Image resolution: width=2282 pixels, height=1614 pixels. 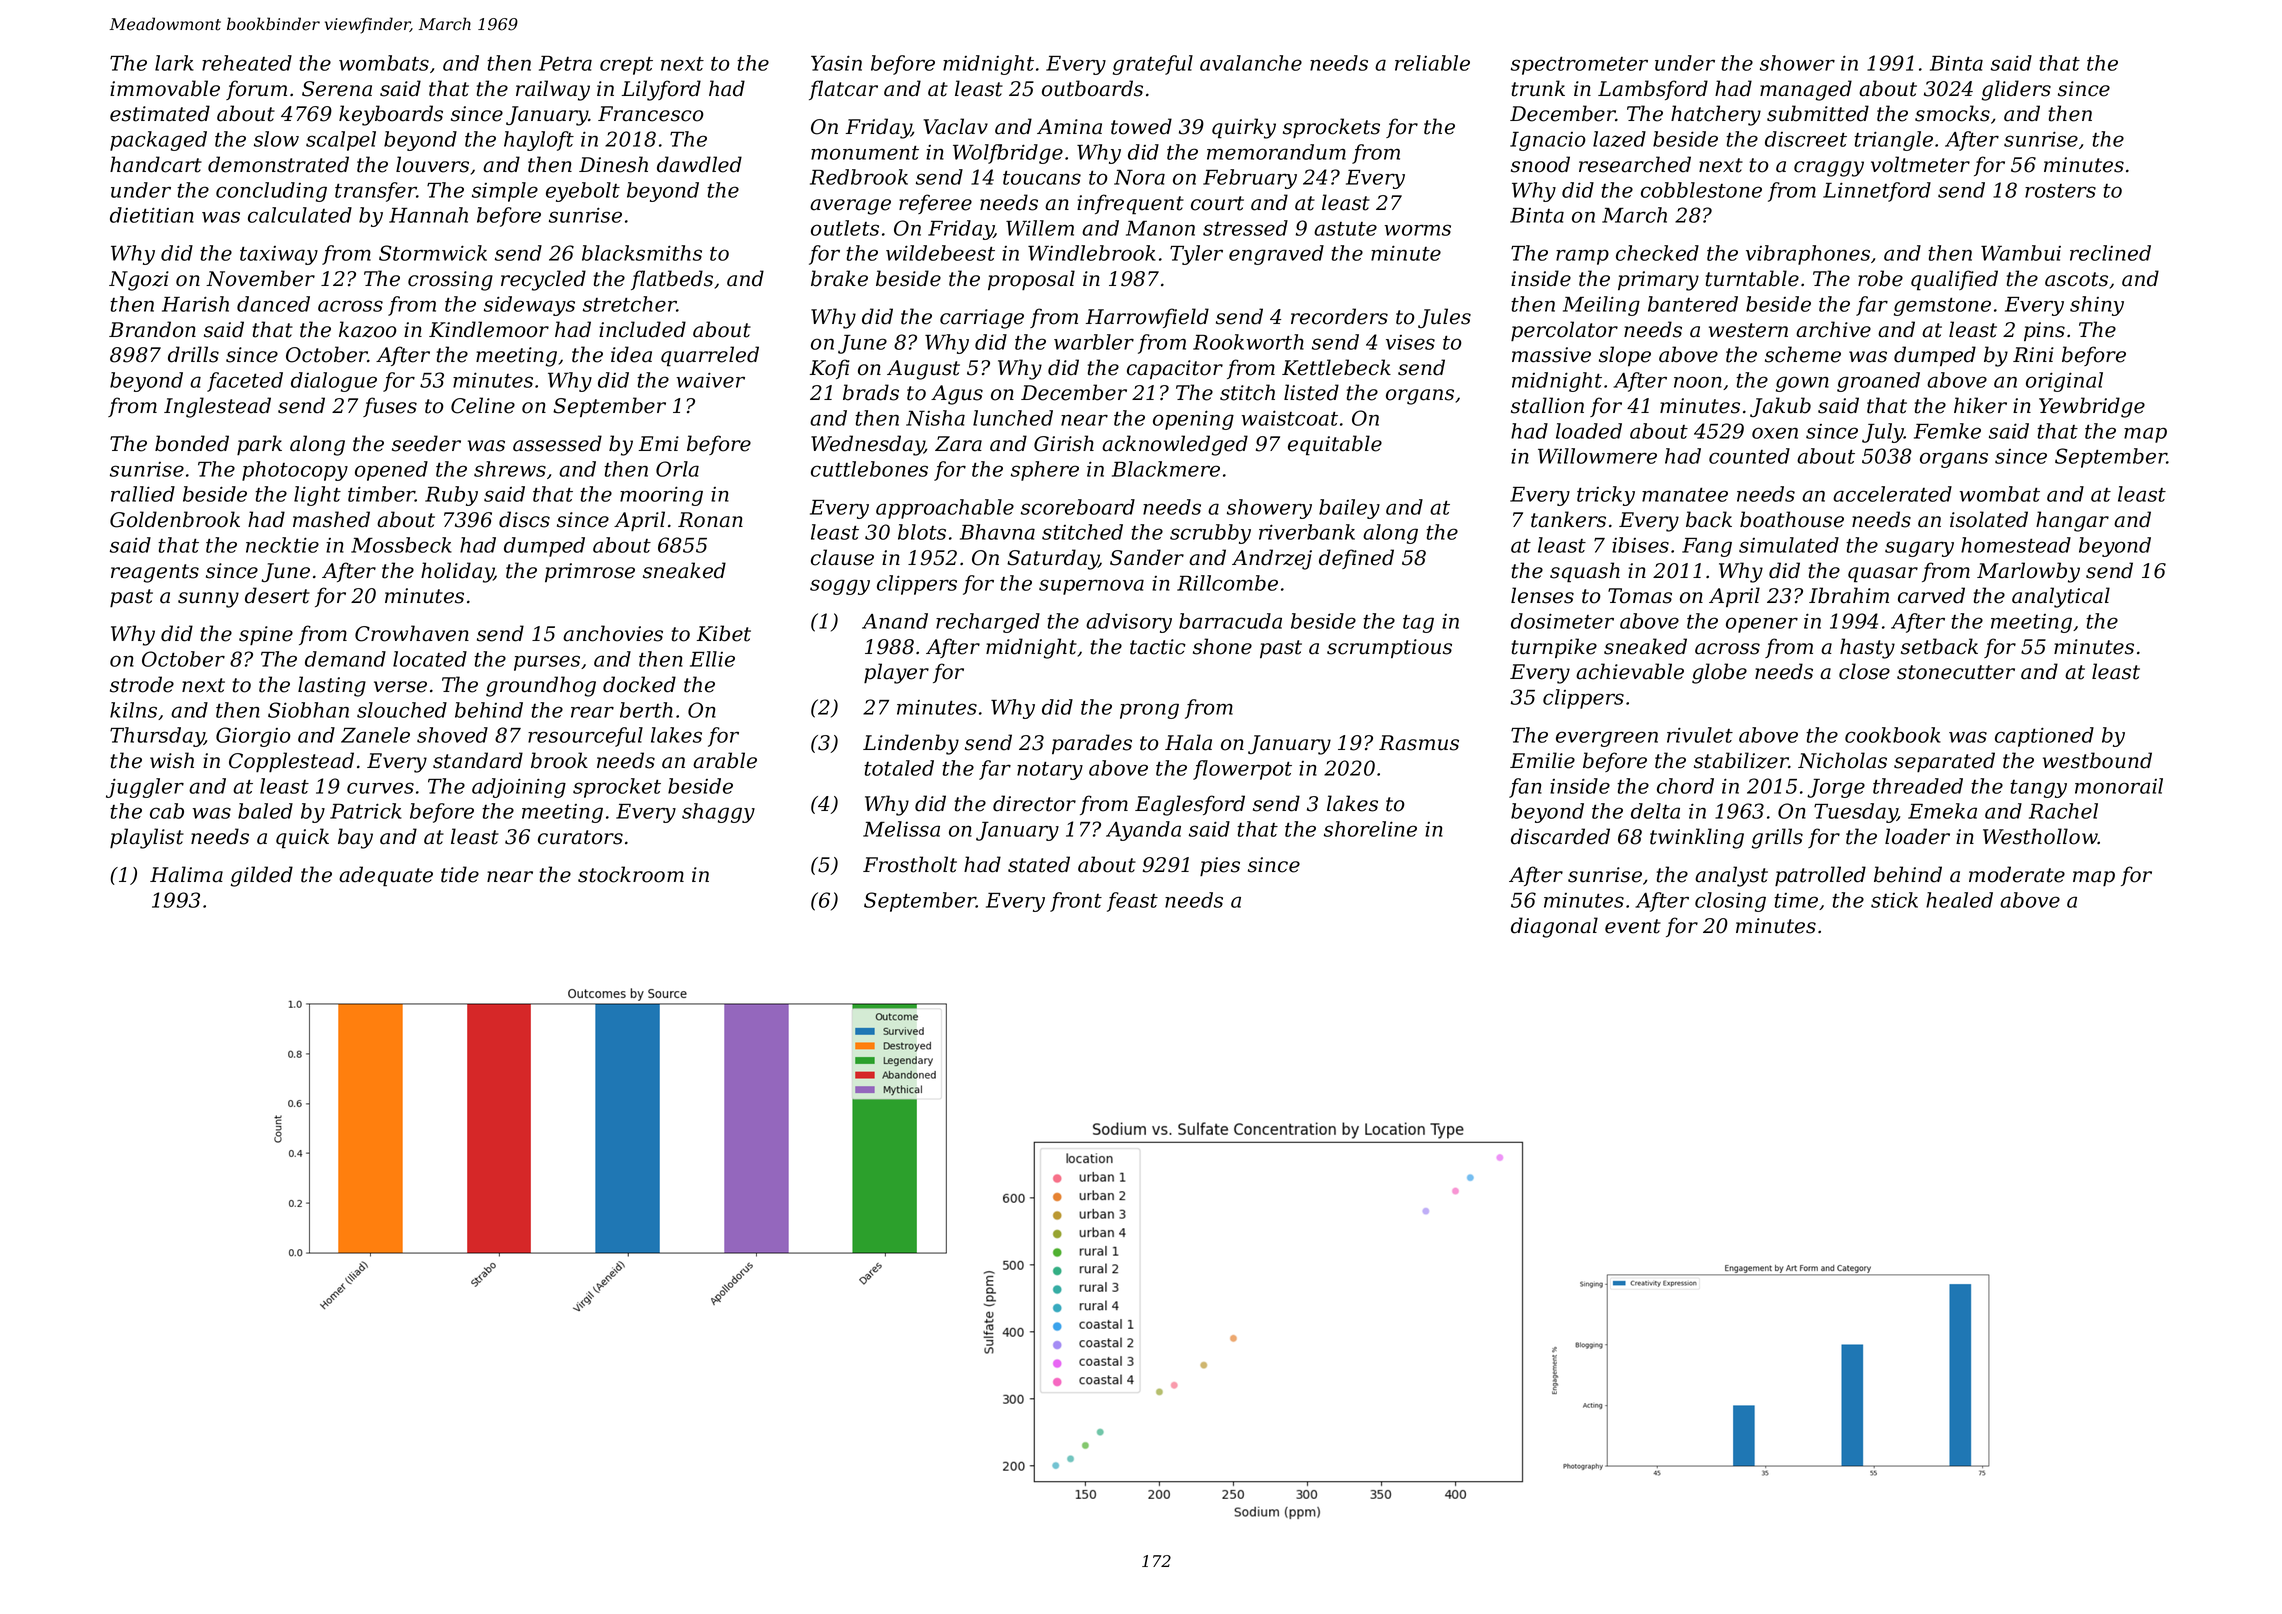 I want to click on stockroom, so click(x=631, y=874).
